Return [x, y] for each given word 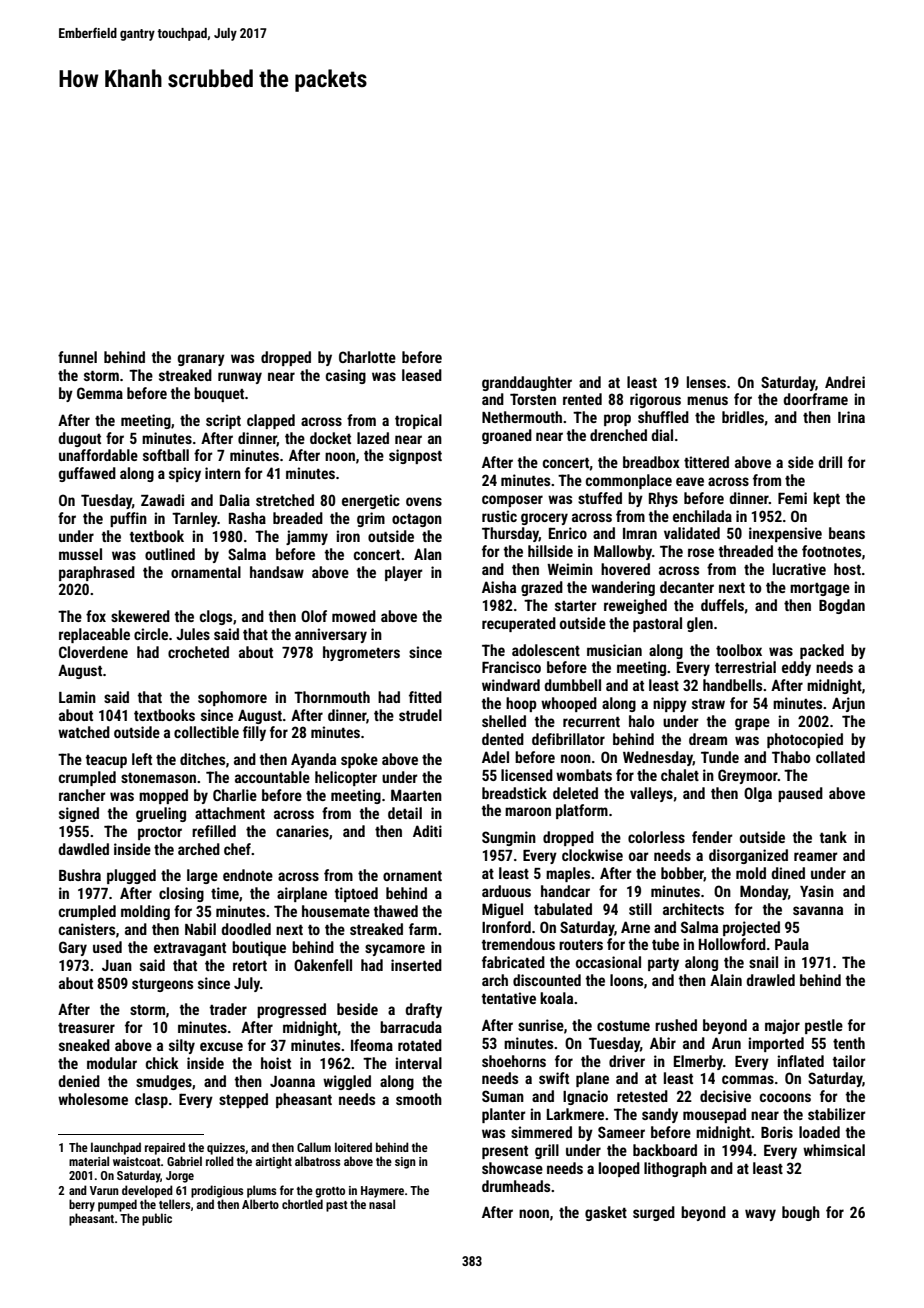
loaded [819, 1132]
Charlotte [367, 357]
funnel [77, 357]
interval [418, 1063]
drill [830, 462]
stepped [243, 1100]
